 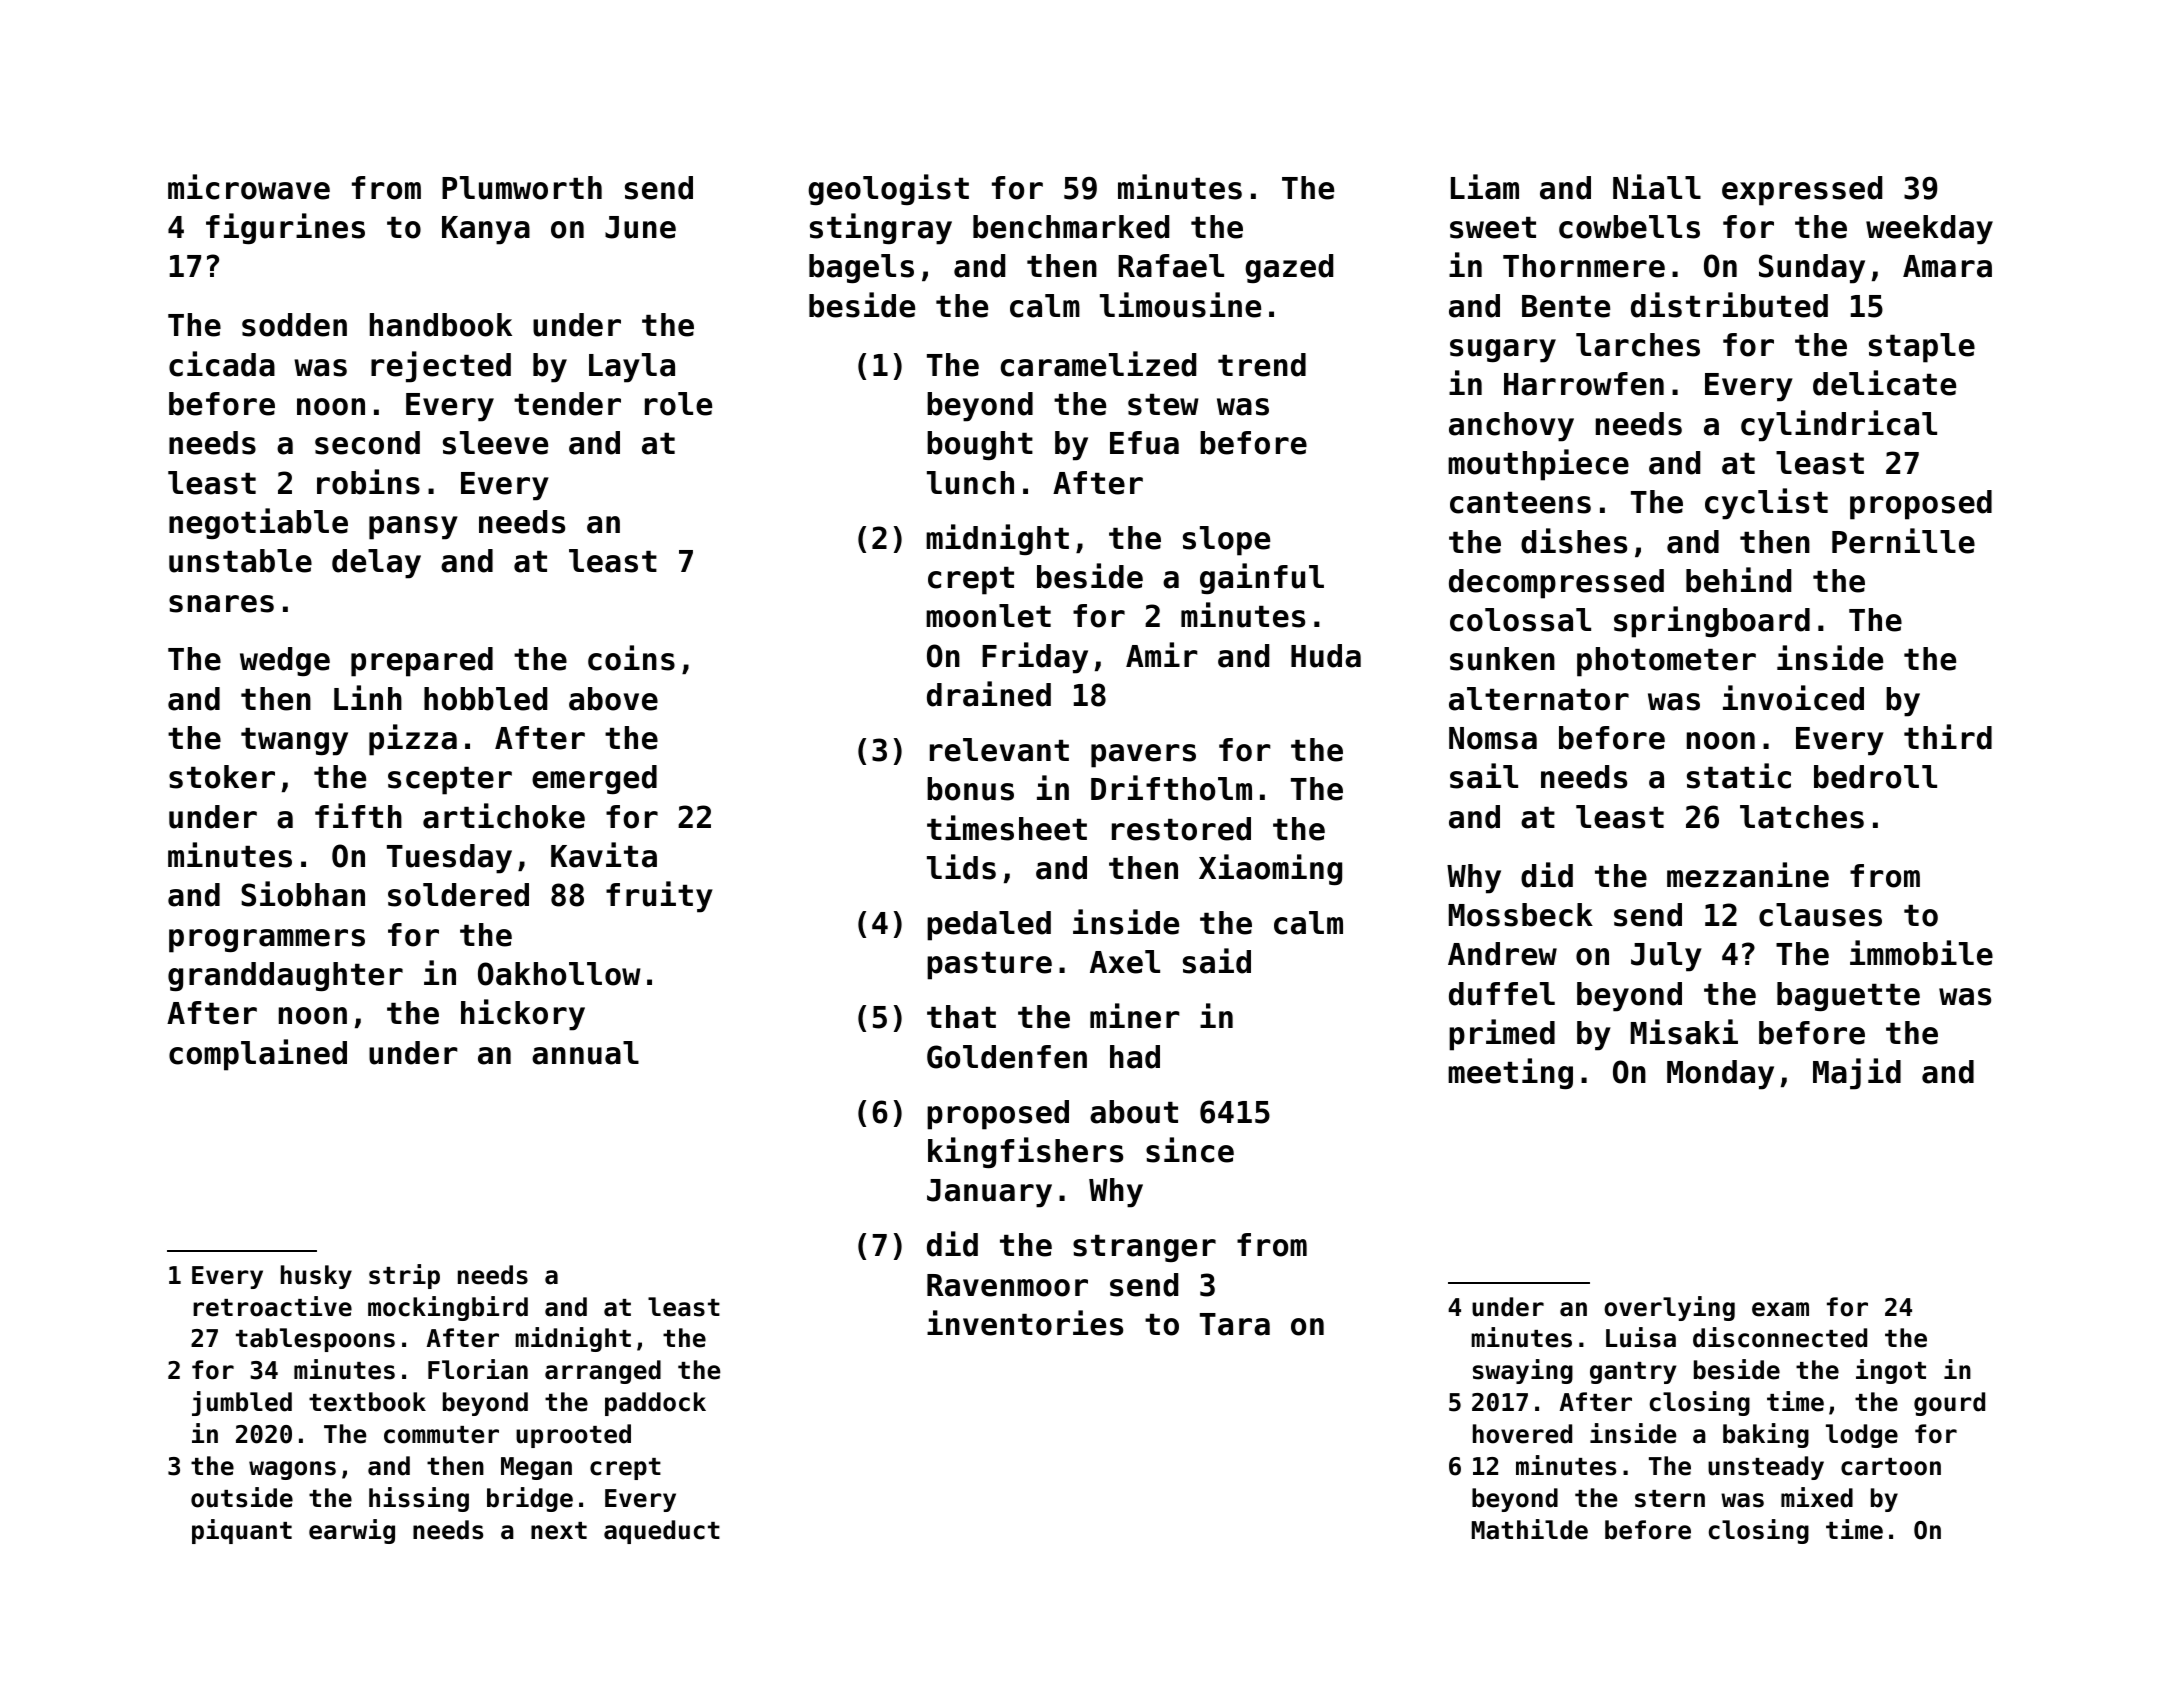 What do you see at coordinates (1226, 541) in the page?
I see `slope` at bounding box center [1226, 541].
